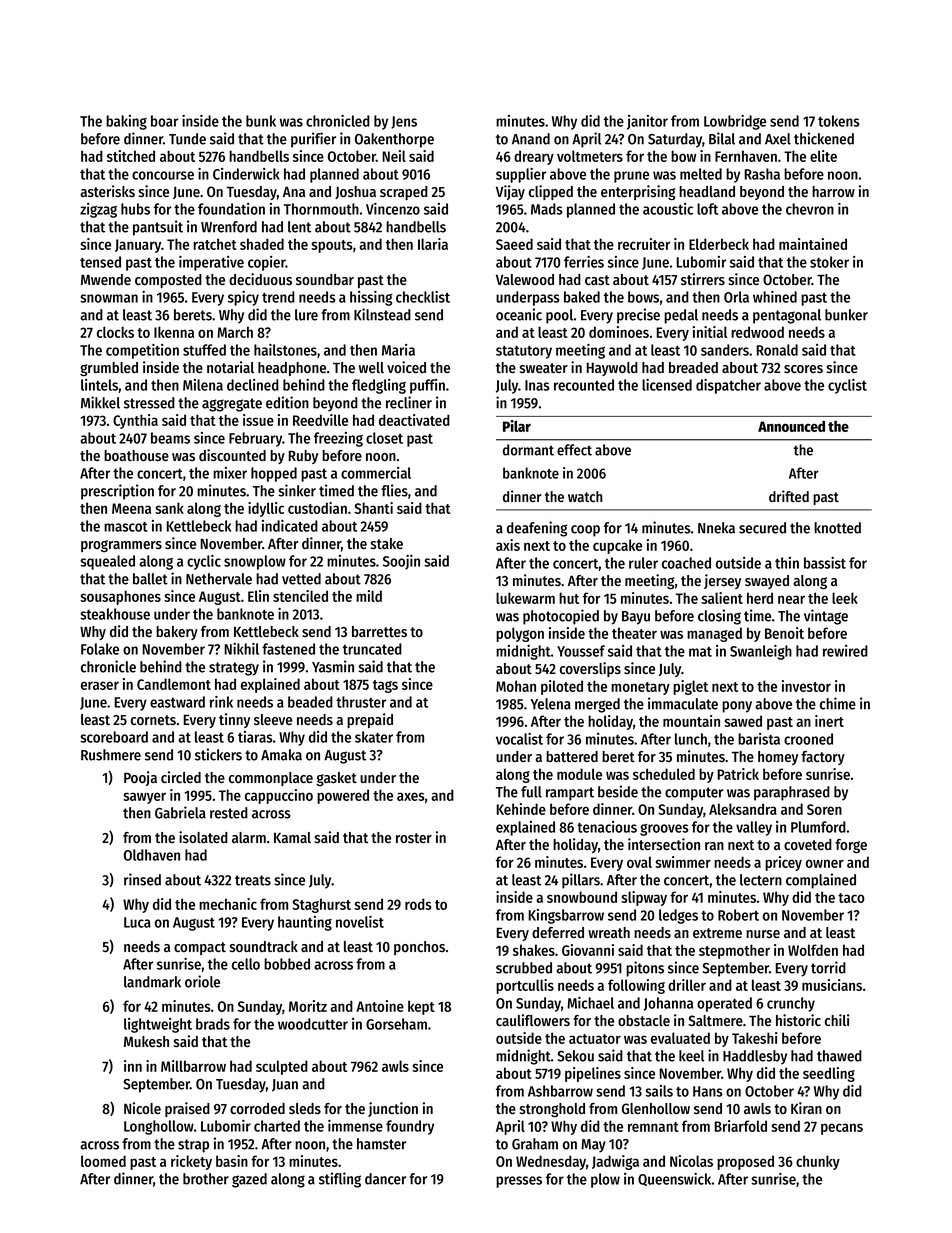 This screenshot has height=1233, width=952. What do you see at coordinates (531, 139) in the screenshot?
I see `Anand` at bounding box center [531, 139].
